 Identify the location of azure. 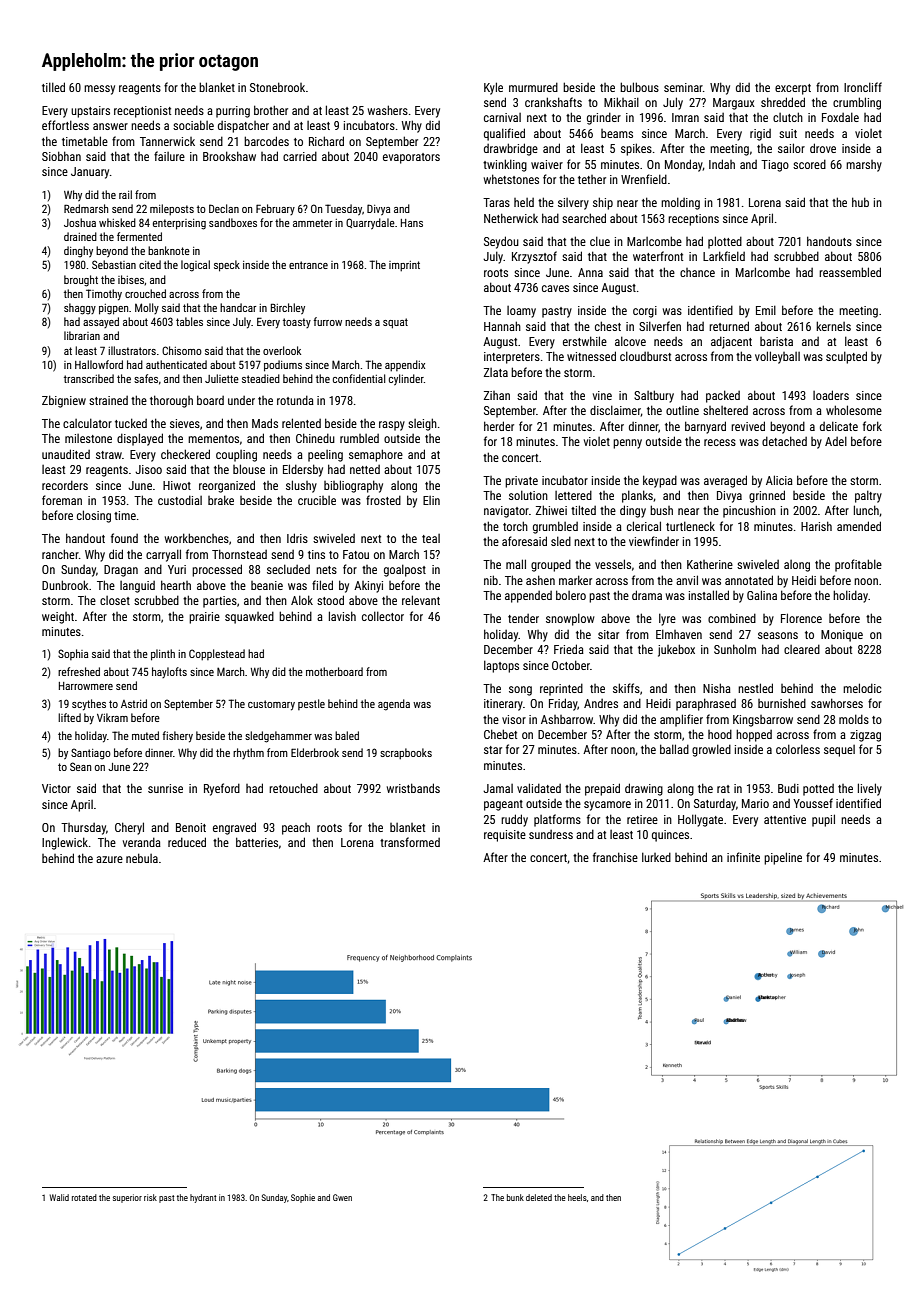
(109, 859).
